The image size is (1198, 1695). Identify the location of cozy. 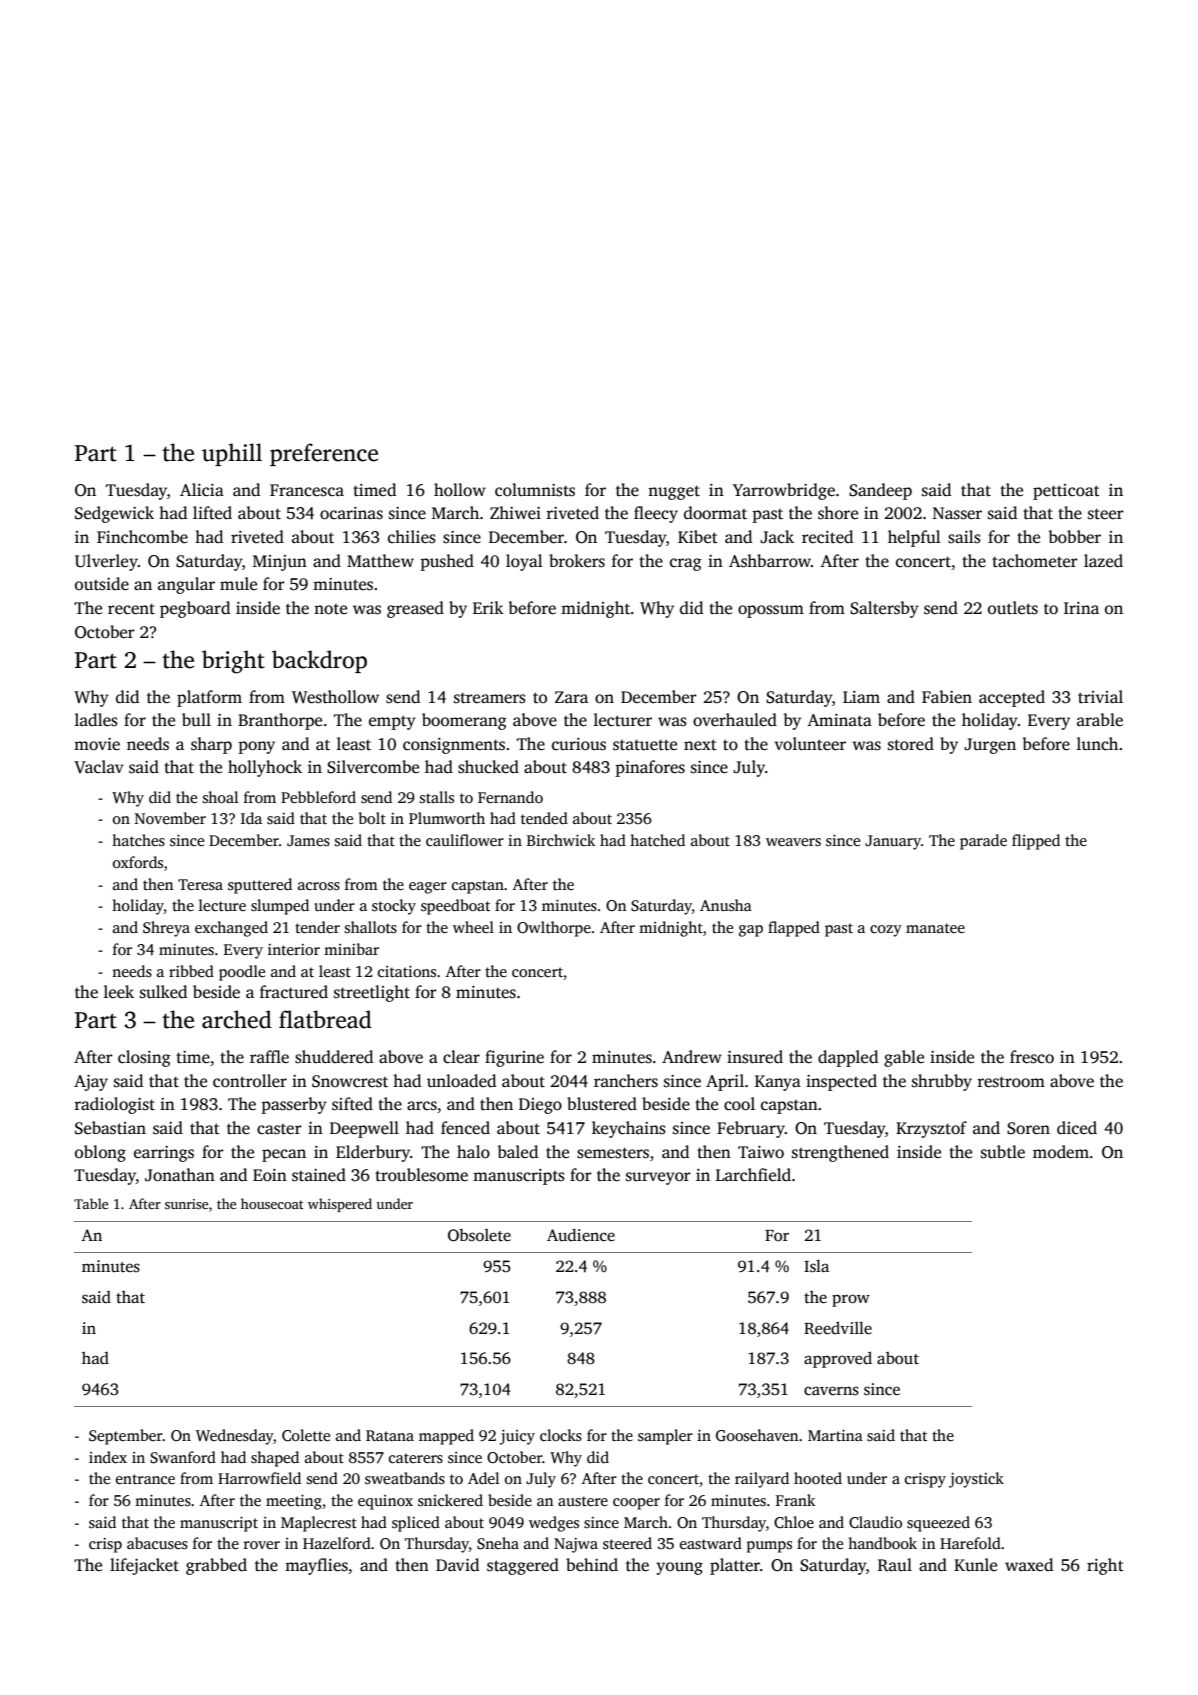
(886, 931).
